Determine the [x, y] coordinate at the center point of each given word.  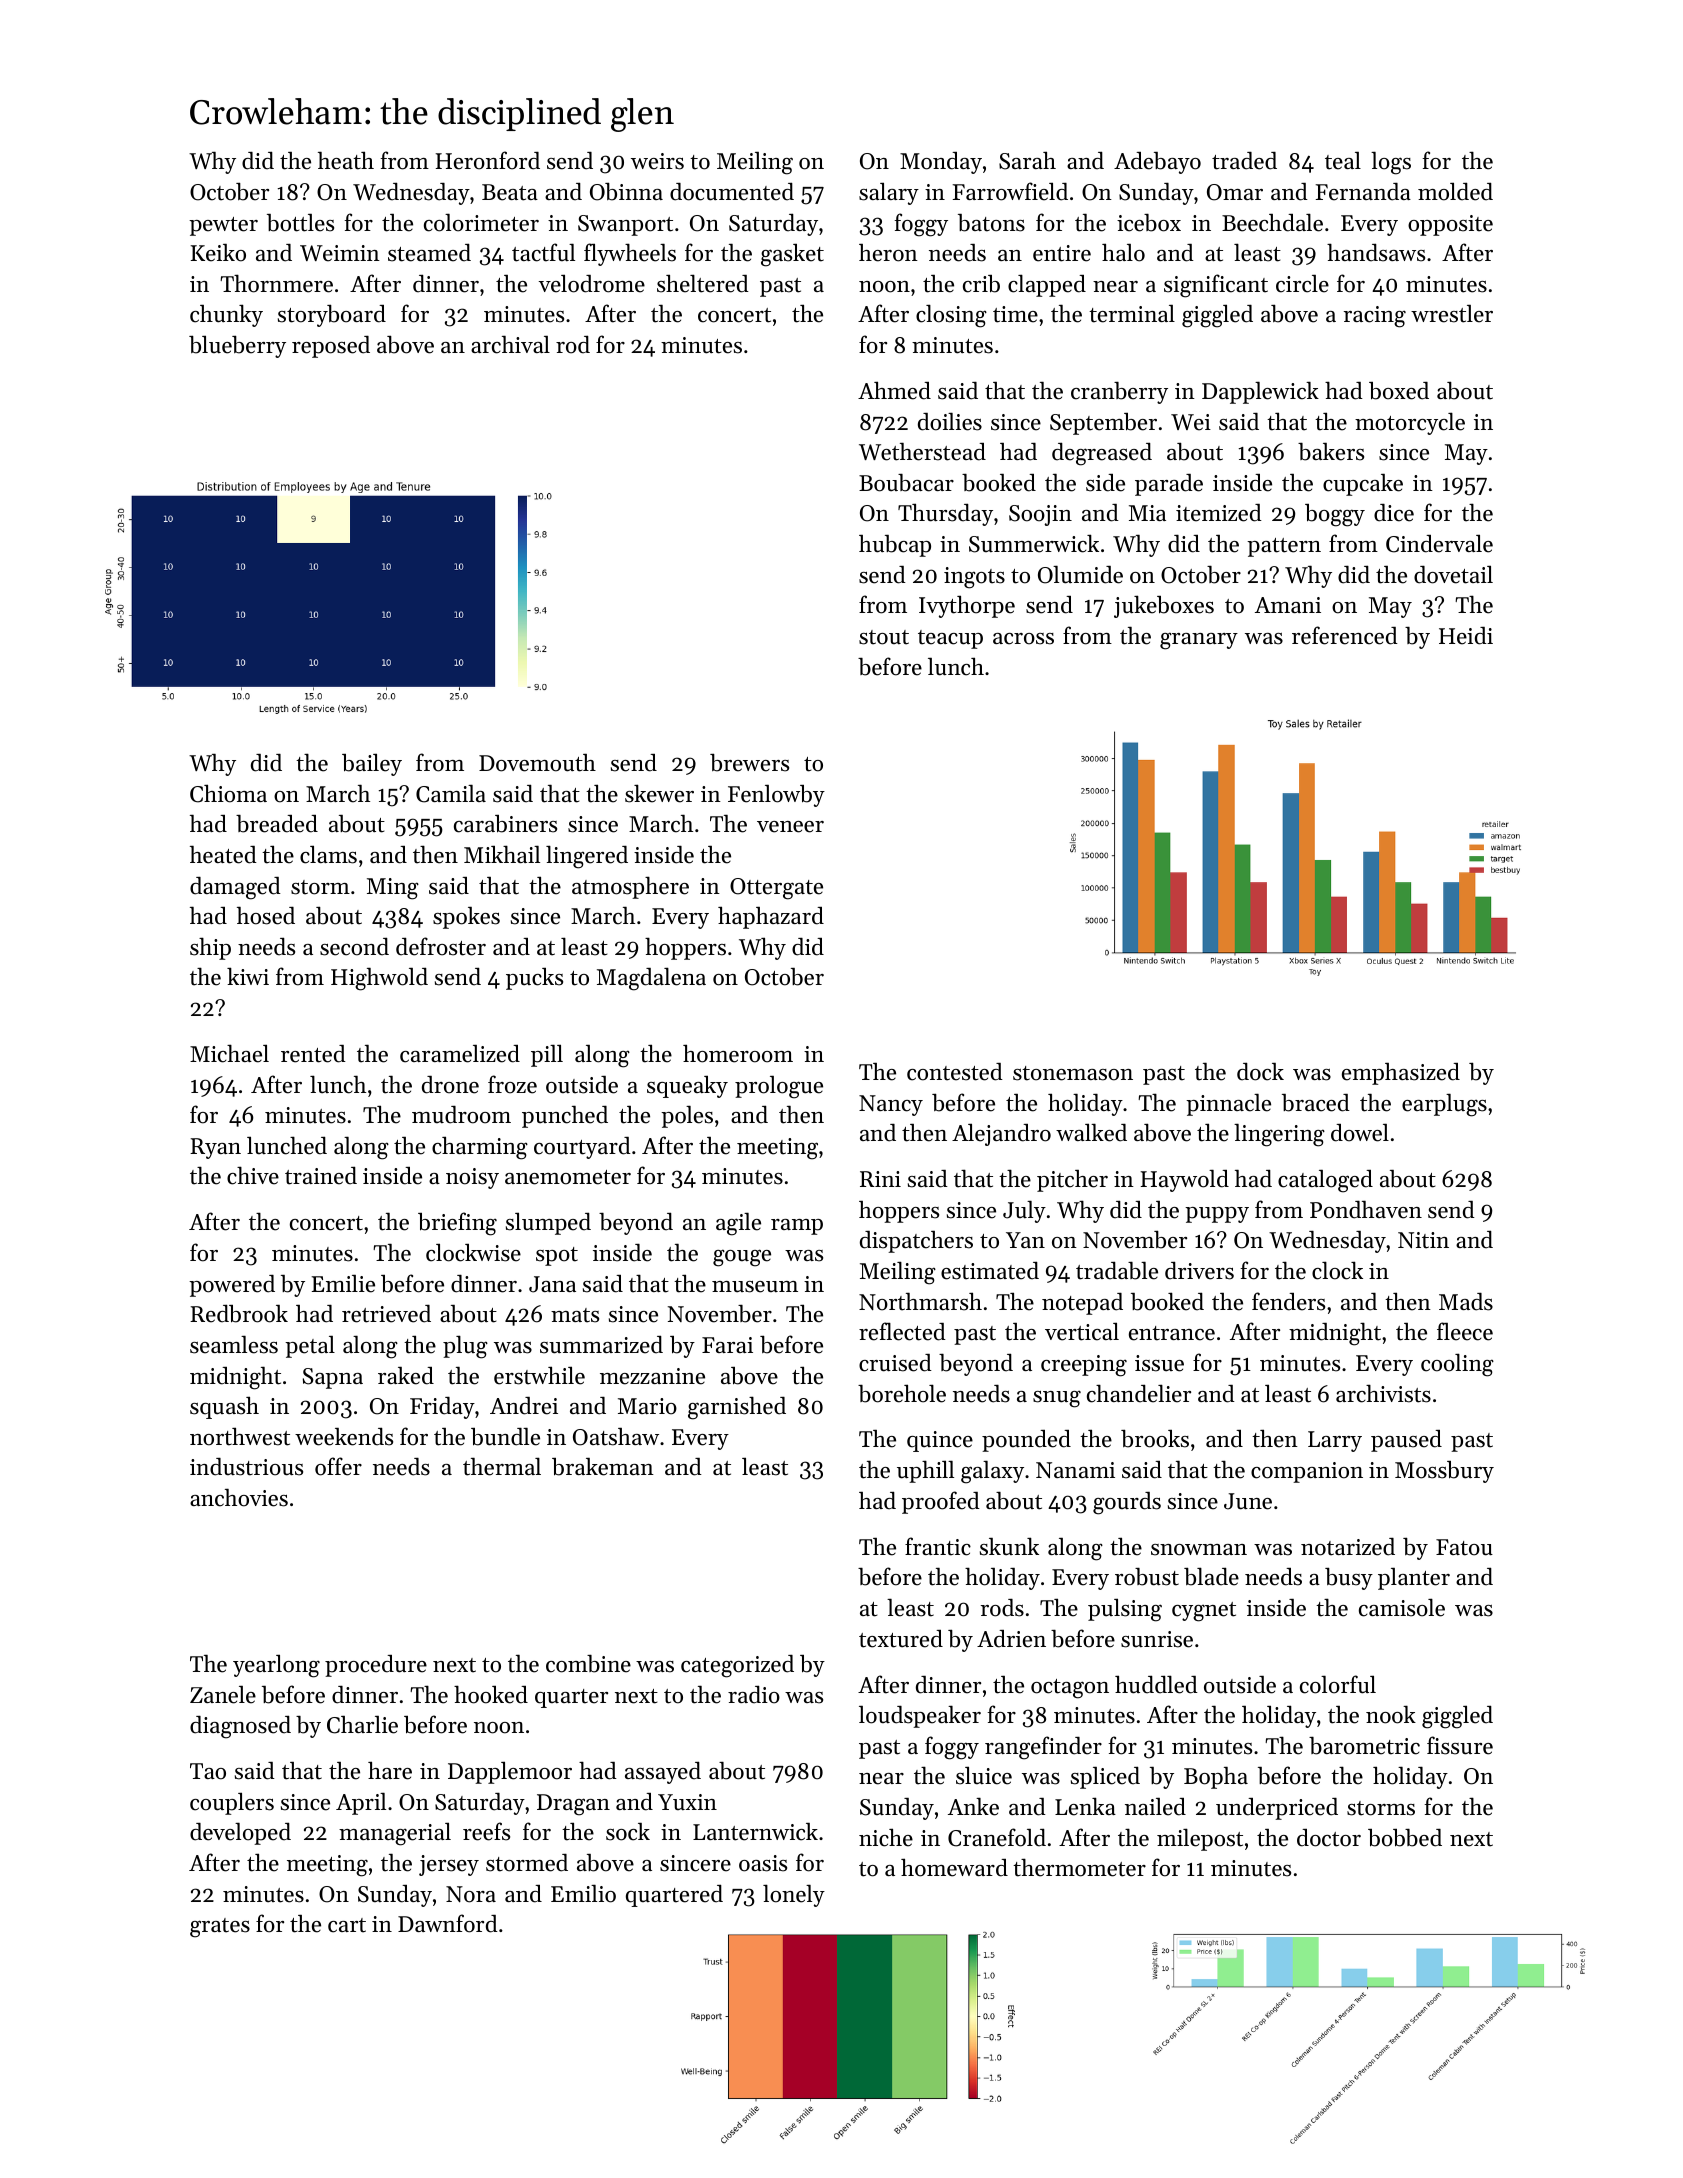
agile [738, 1224]
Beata [510, 192]
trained [321, 1175]
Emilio [583, 1893]
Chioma [228, 793]
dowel [1360, 1133]
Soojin [1040, 515]
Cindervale [1439, 544]
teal [1343, 161]
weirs [657, 161]
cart [347, 1925]
